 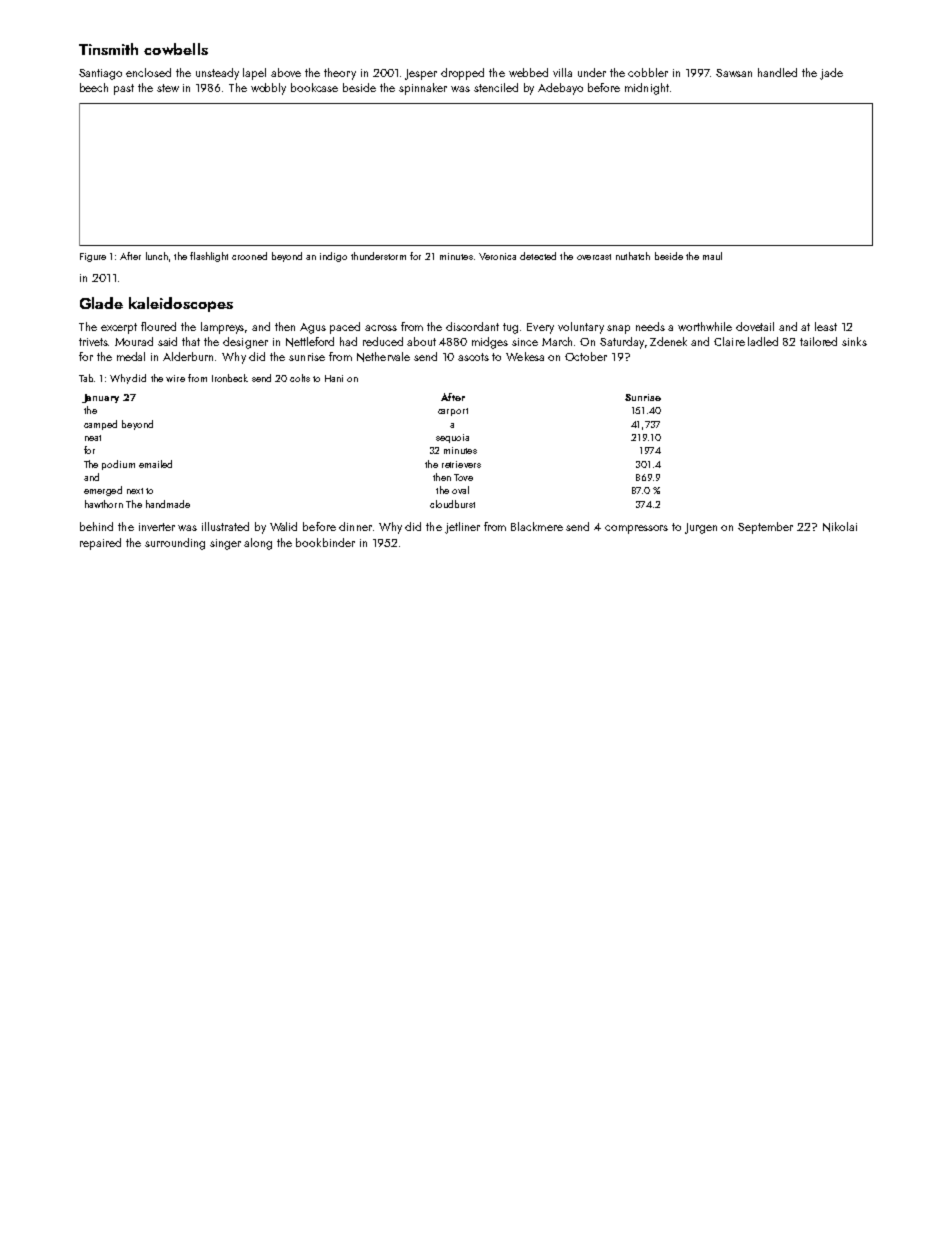 I want to click on indigo, so click(x=333, y=257).
